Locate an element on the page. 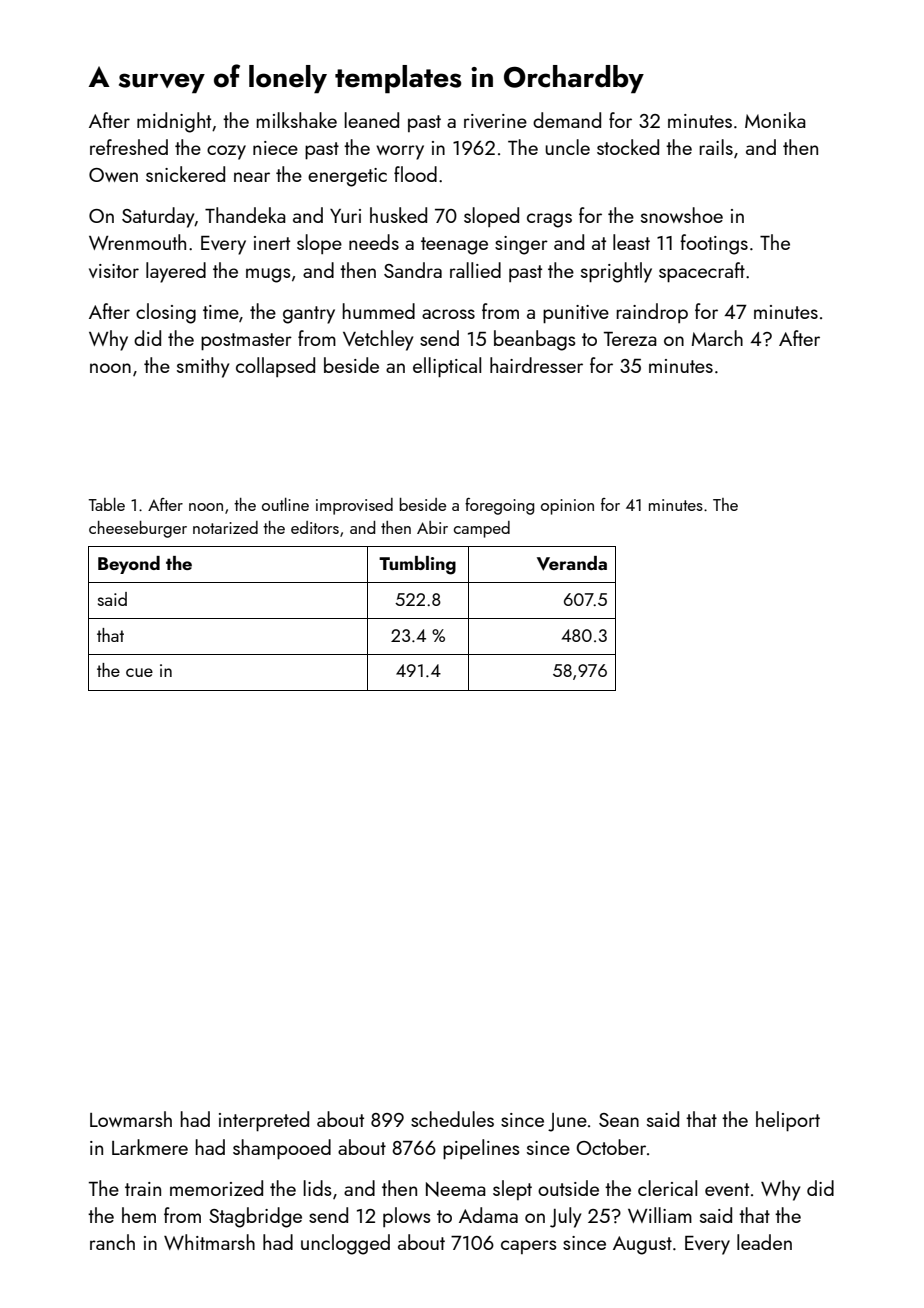  cue is located at coordinates (139, 672).
